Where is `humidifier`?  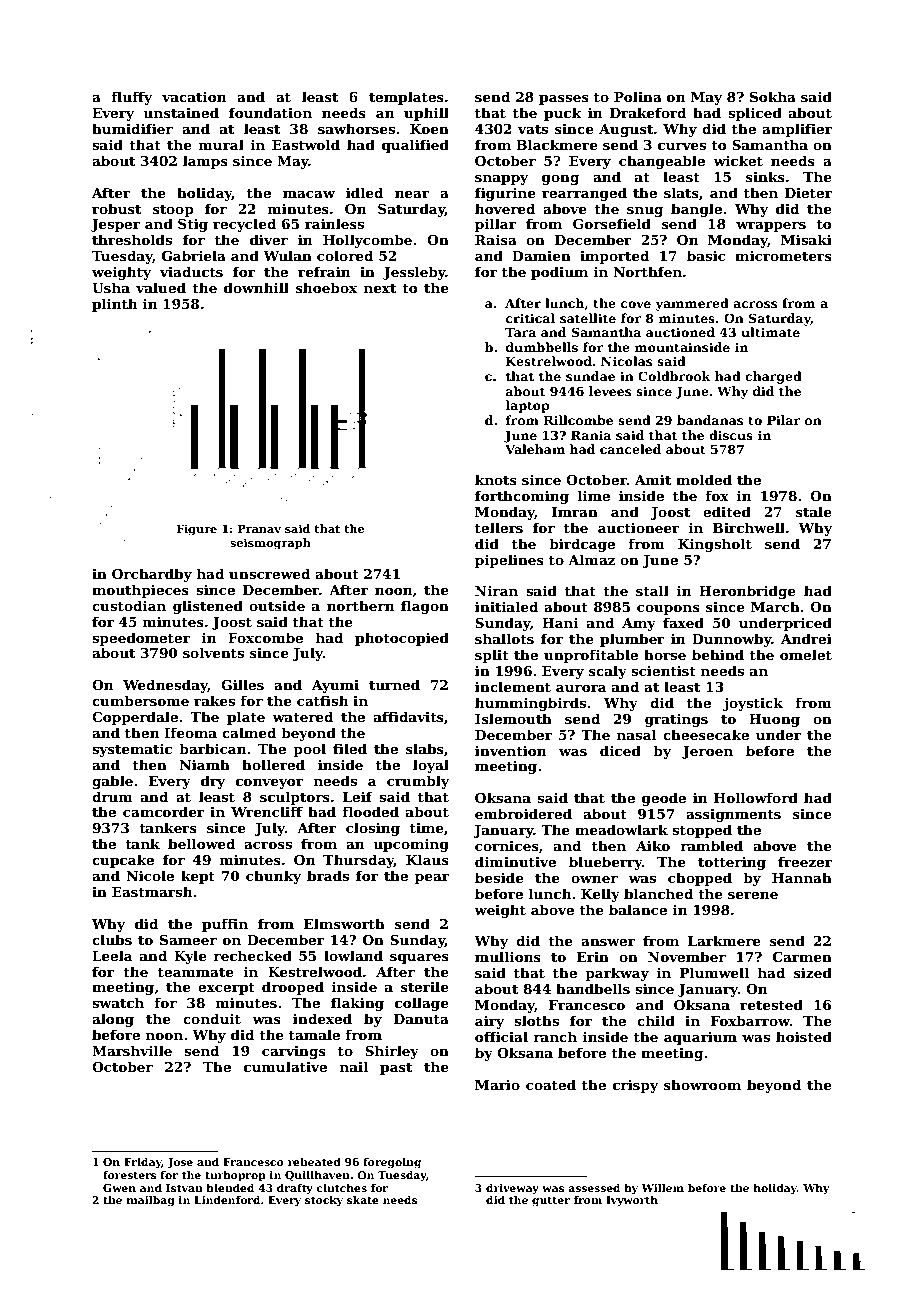
humidifier is located at coordinates (132, 128).
